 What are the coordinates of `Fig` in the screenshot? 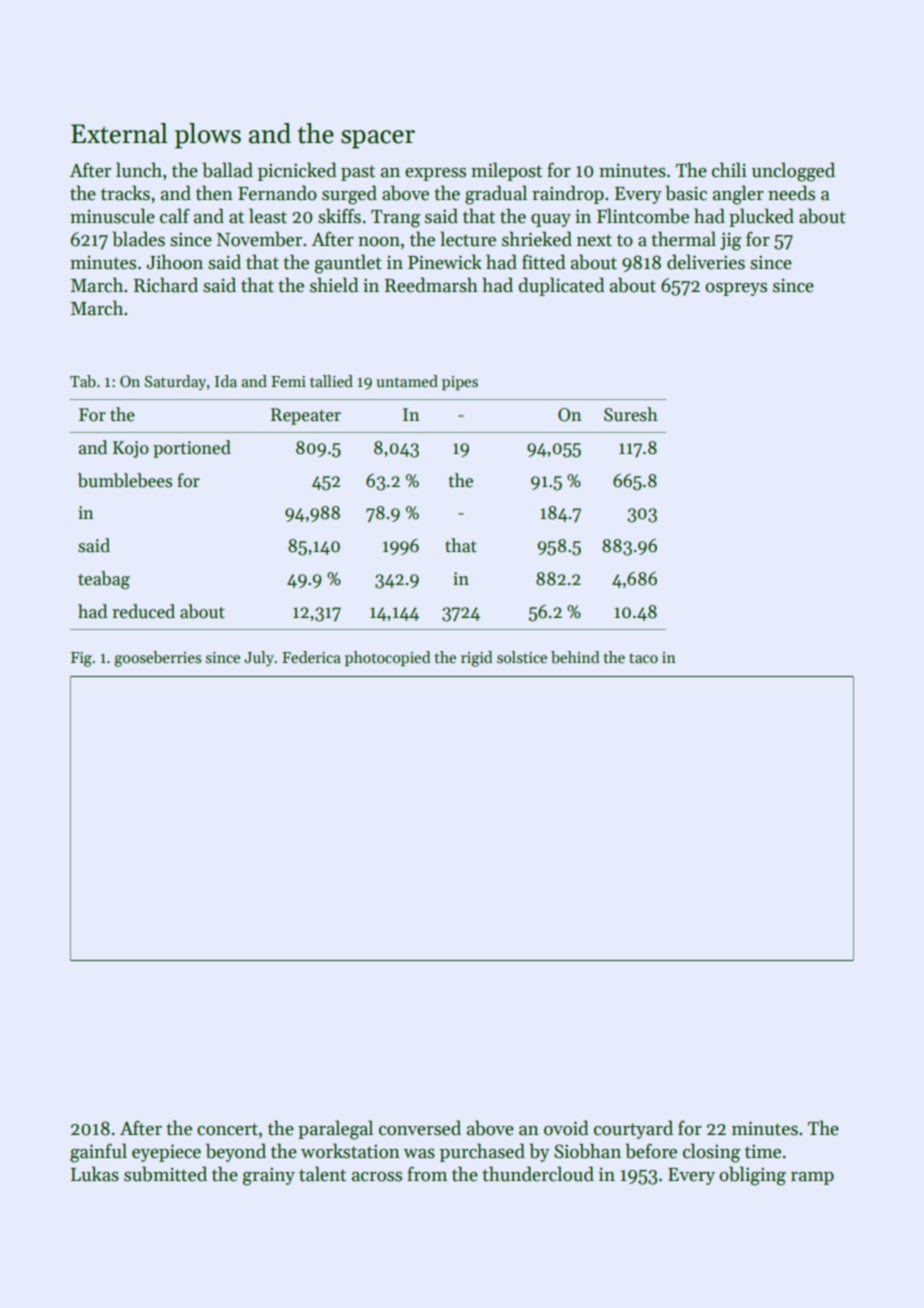 It's located at (81, 659).
